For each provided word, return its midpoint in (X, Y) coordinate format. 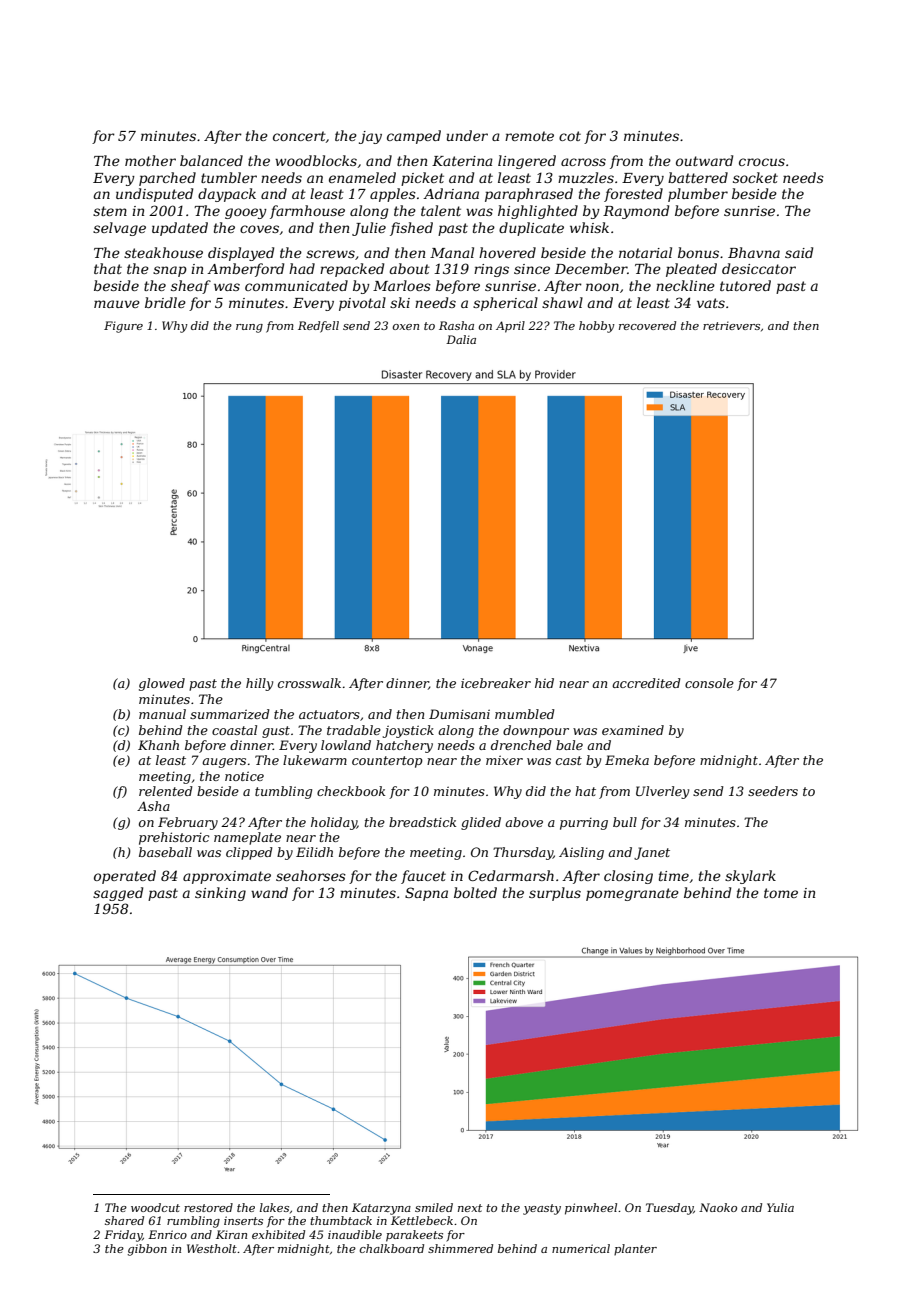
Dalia (461, 339)
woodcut (155, 1207)
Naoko (718, 1207)
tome (781, 893)
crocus (762, 162)
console (709, 683)
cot (570, 136)
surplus (555, 894)
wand (269, 892)
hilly (259, 684)
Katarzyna (381, 1209)
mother (150, 160)
